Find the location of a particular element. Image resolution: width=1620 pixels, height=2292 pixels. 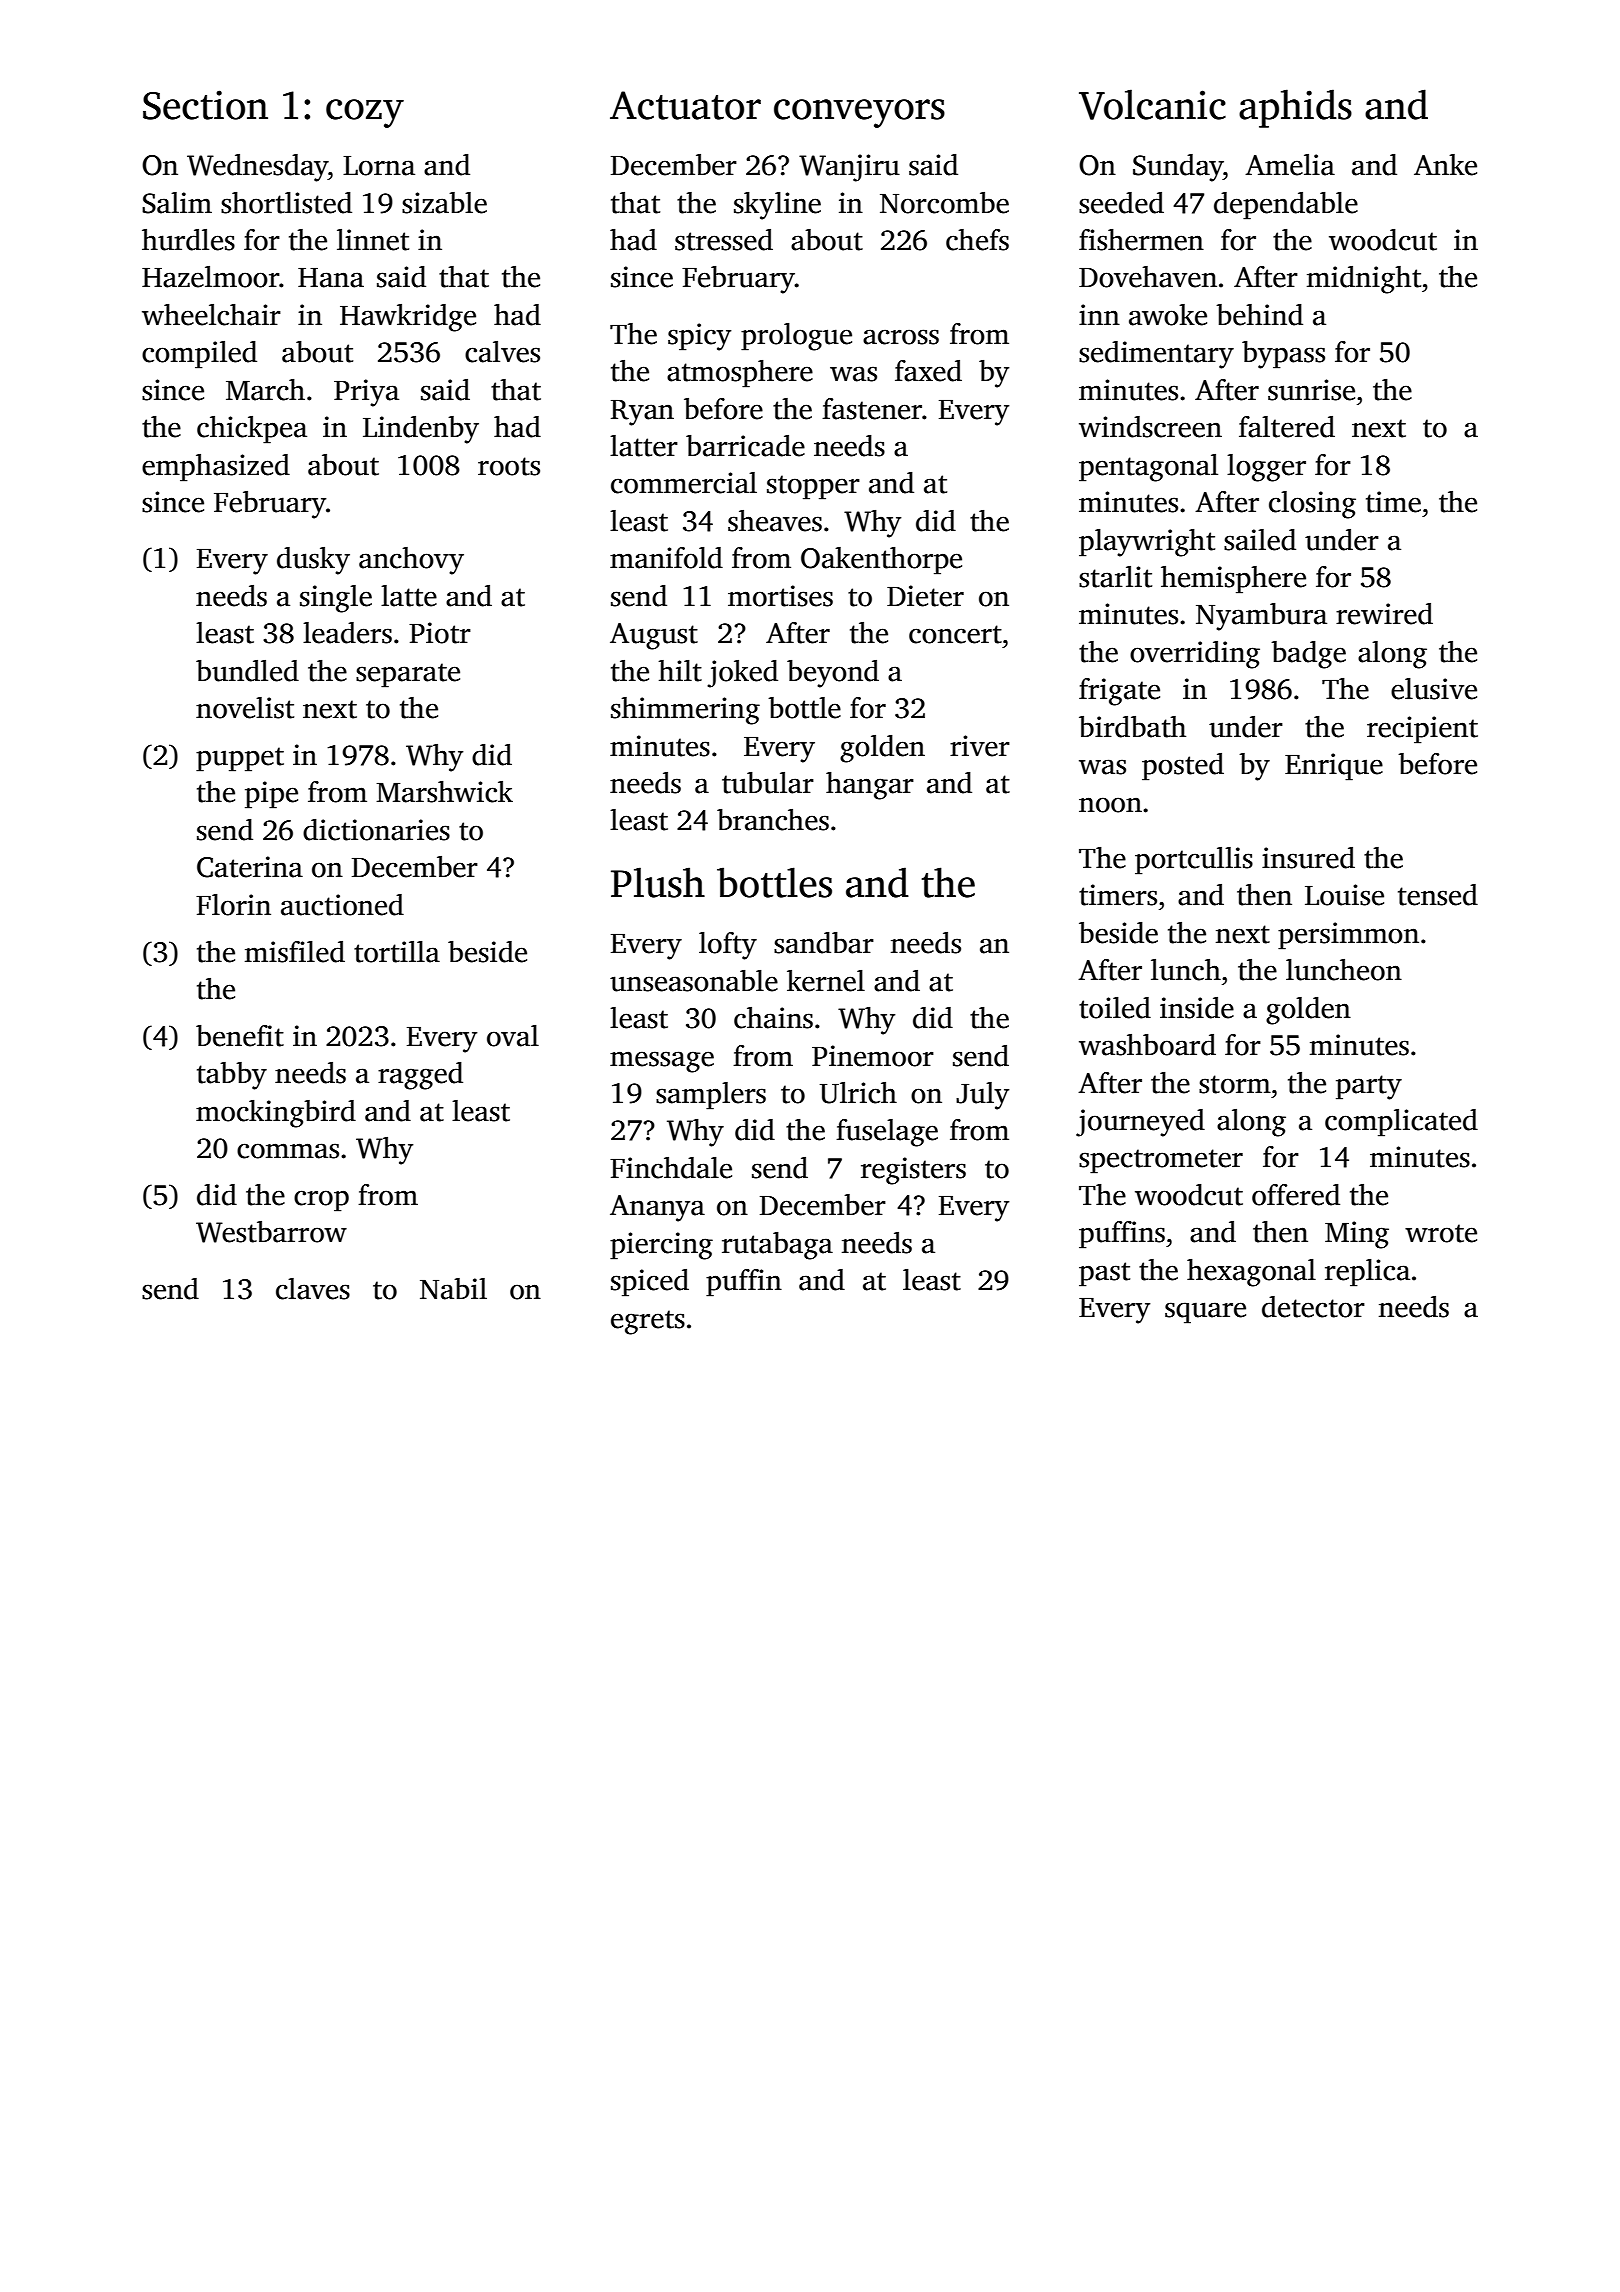

Actuator is located at coordinates (685, 105).
